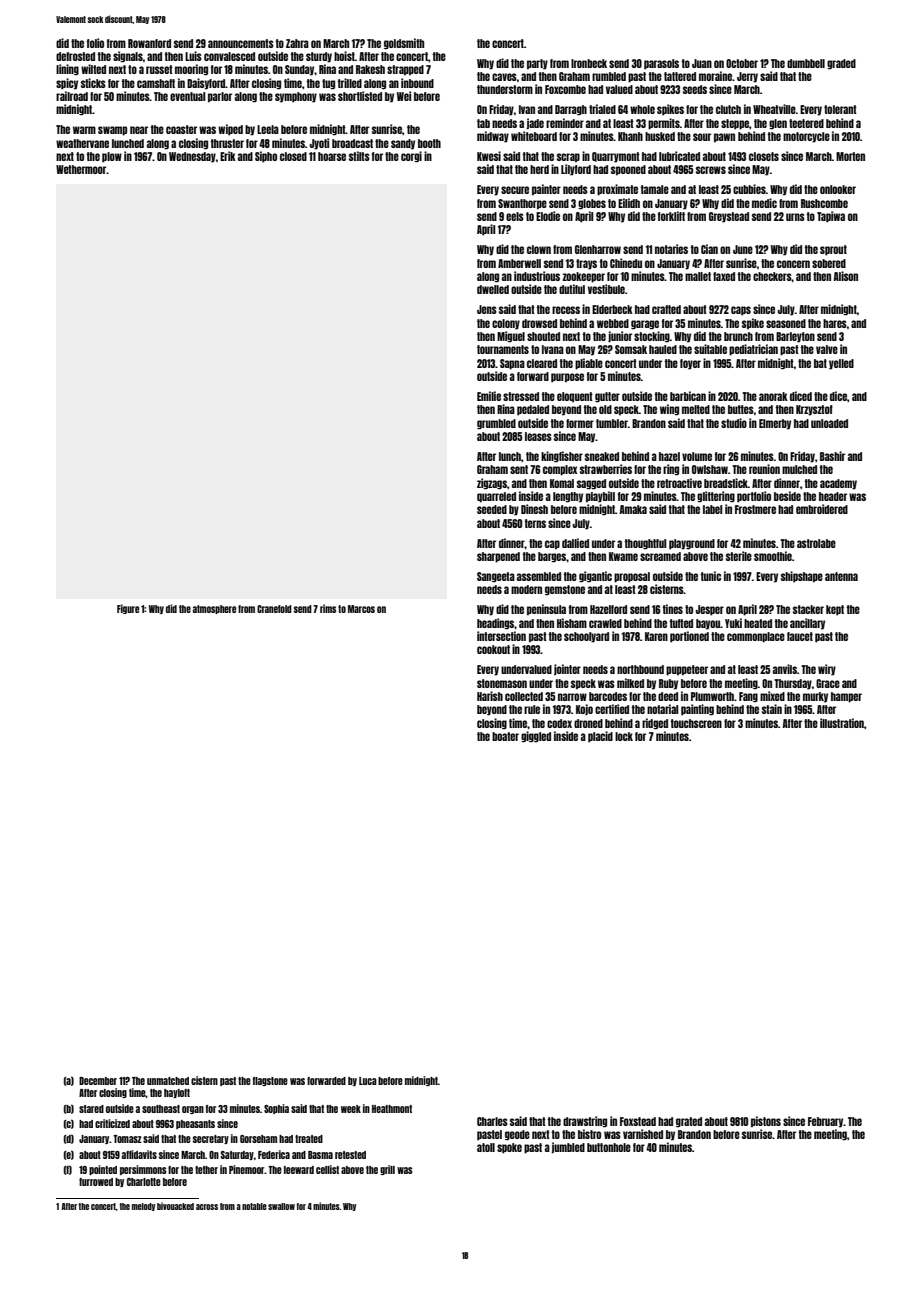 This document has height=1308, width=924. What do you see at coordinates (505, 736) in the document?
I see `boater` at bounding box center [505, 736].
